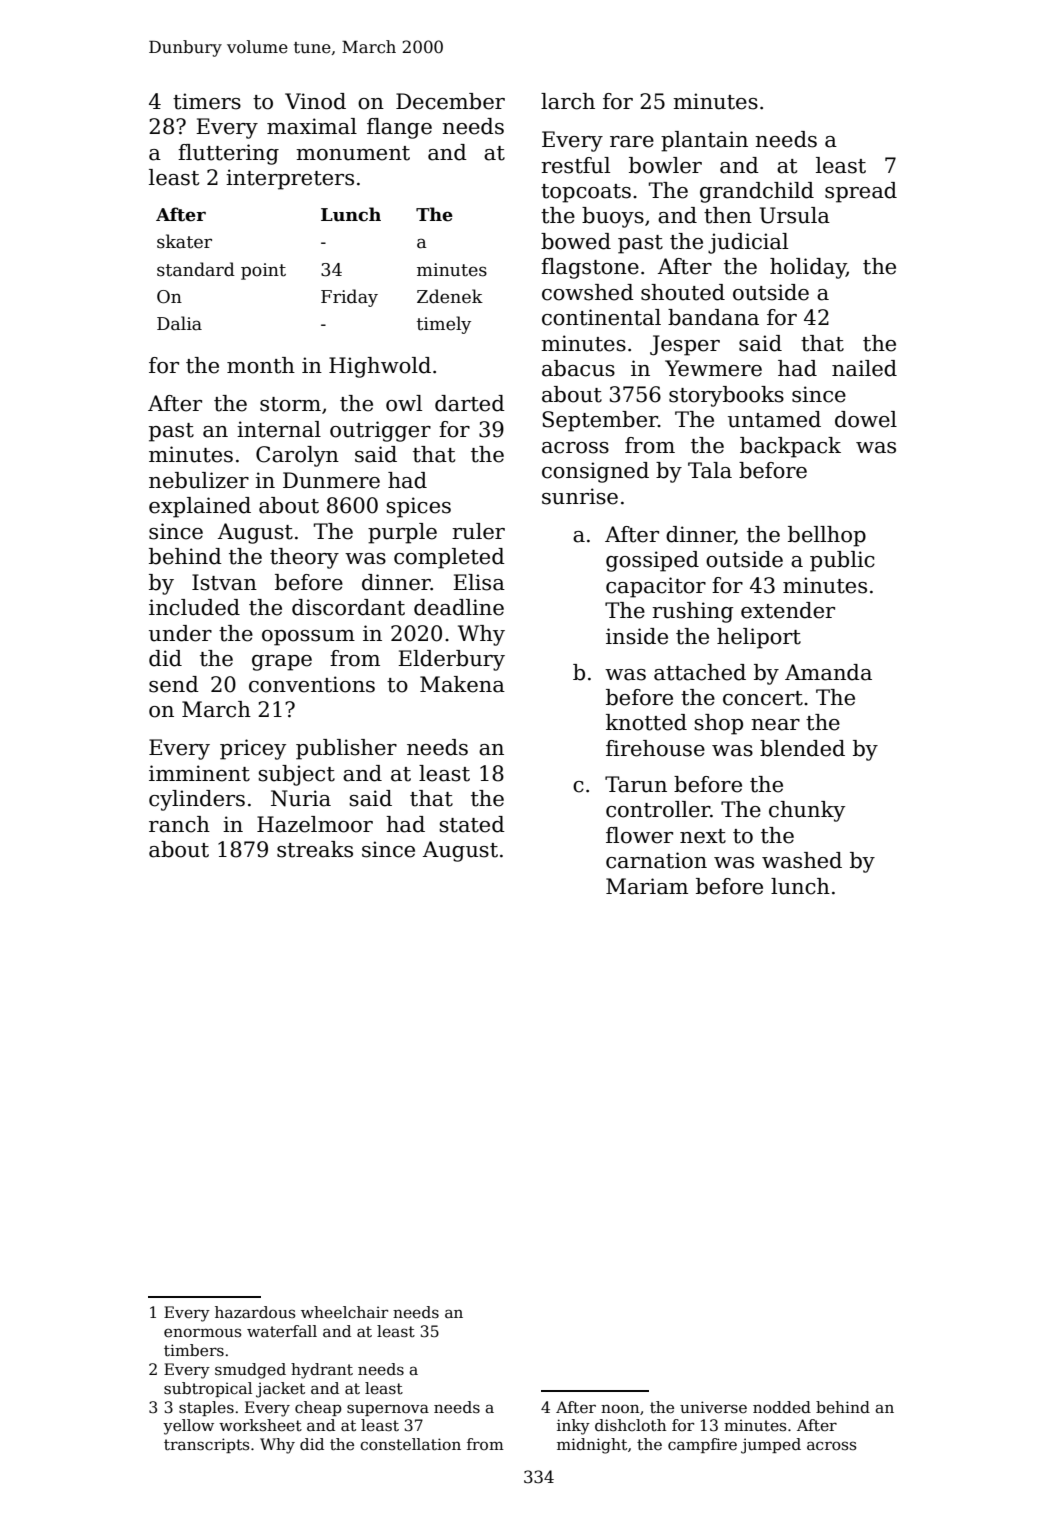 The height and width of the document is (1516, 1046). I want to click on outrigger, so click(380, 431).
